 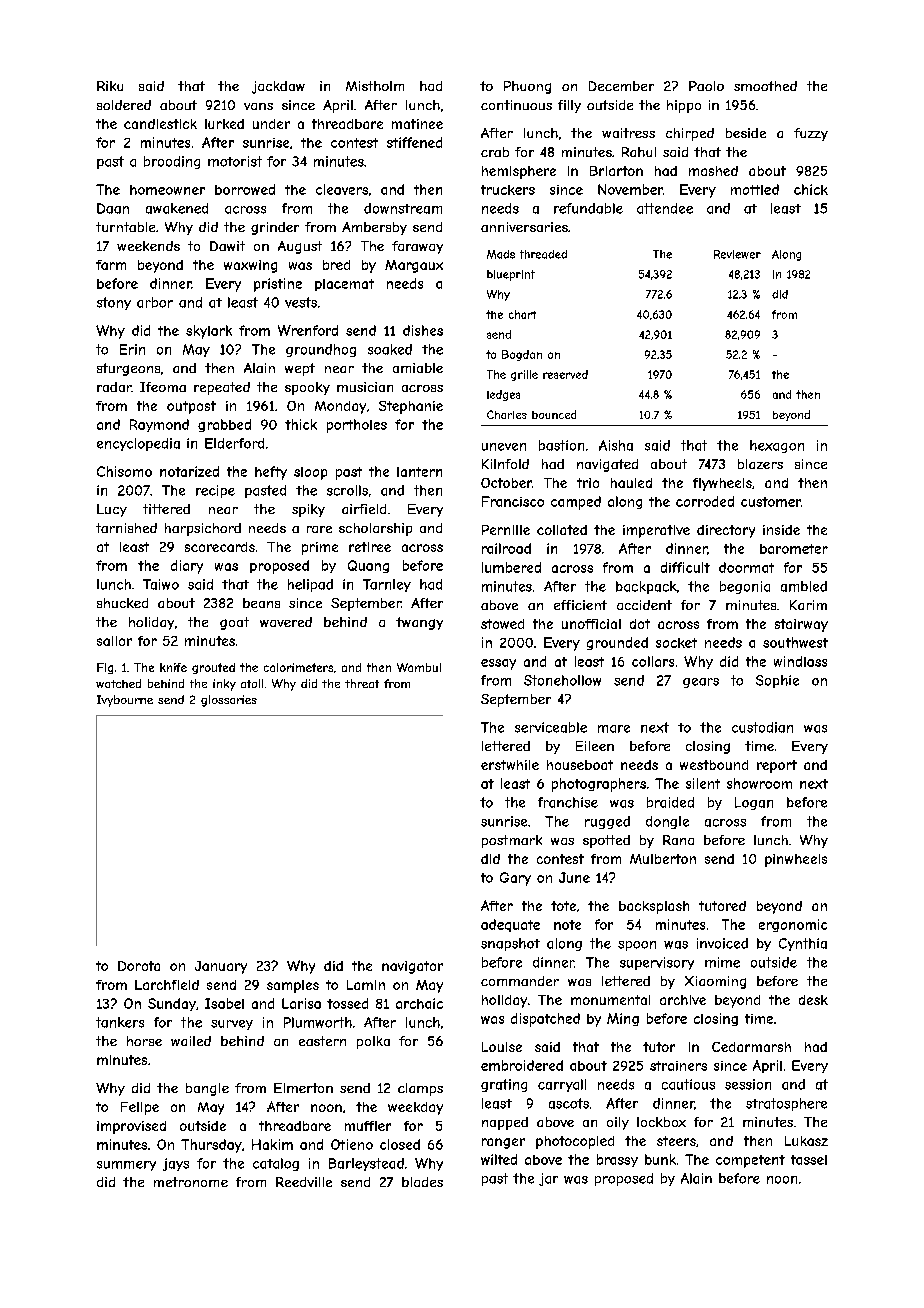 What do you see at coordinates (304, 1182) in the screenshot?
I see `Reedville` at bounding box center [304, 1182].
